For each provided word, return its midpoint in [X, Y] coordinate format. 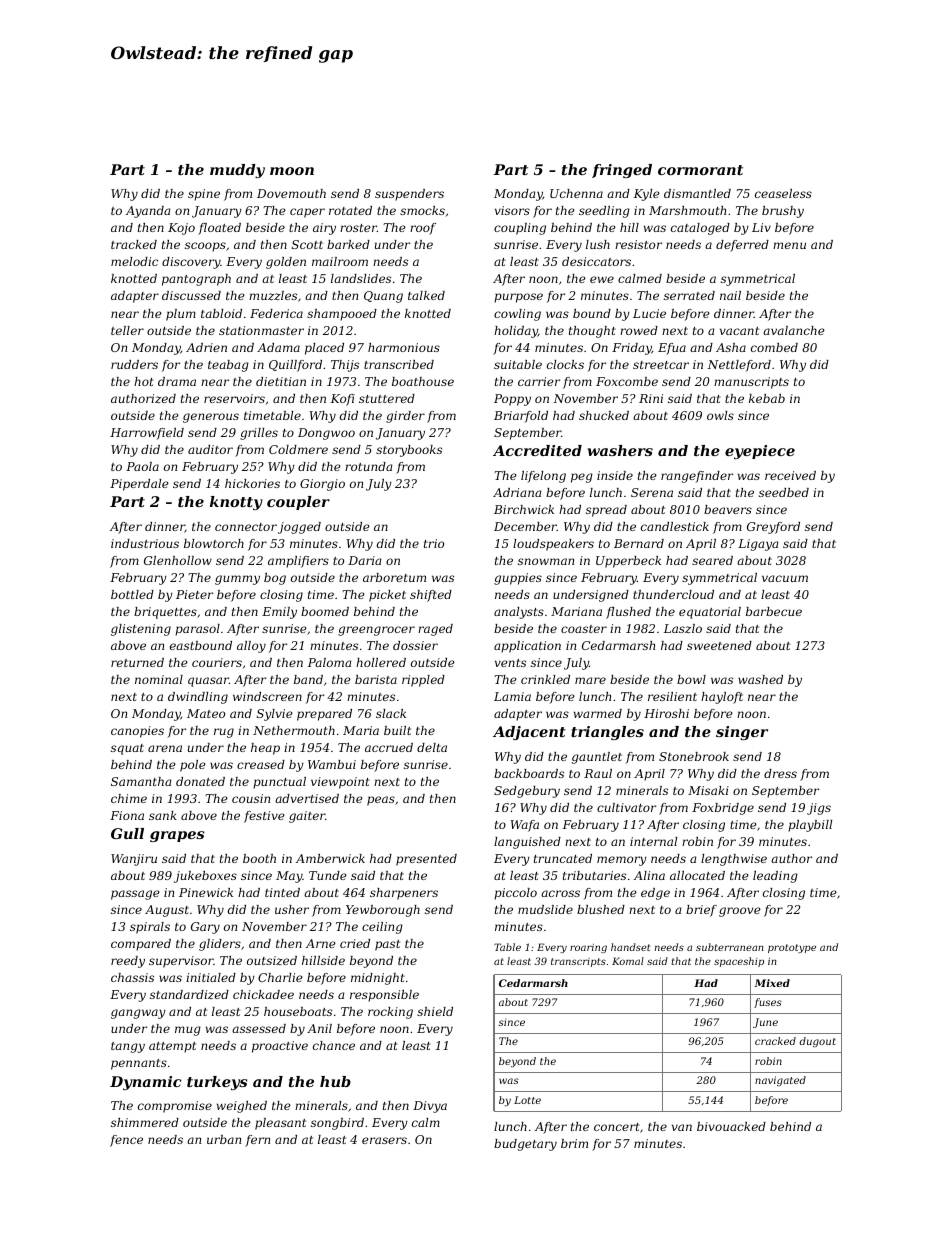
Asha [731, 347]
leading [775, 877]
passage [135, 895]
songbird [337, 1124]
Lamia [512, 696]
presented [426, 860]
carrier [539, 381]
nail [730, 295]
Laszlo [683, 628]
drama [177, 381]
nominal [159, 679]
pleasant [280, 1124]
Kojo [181, 229]
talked [426, 295]
